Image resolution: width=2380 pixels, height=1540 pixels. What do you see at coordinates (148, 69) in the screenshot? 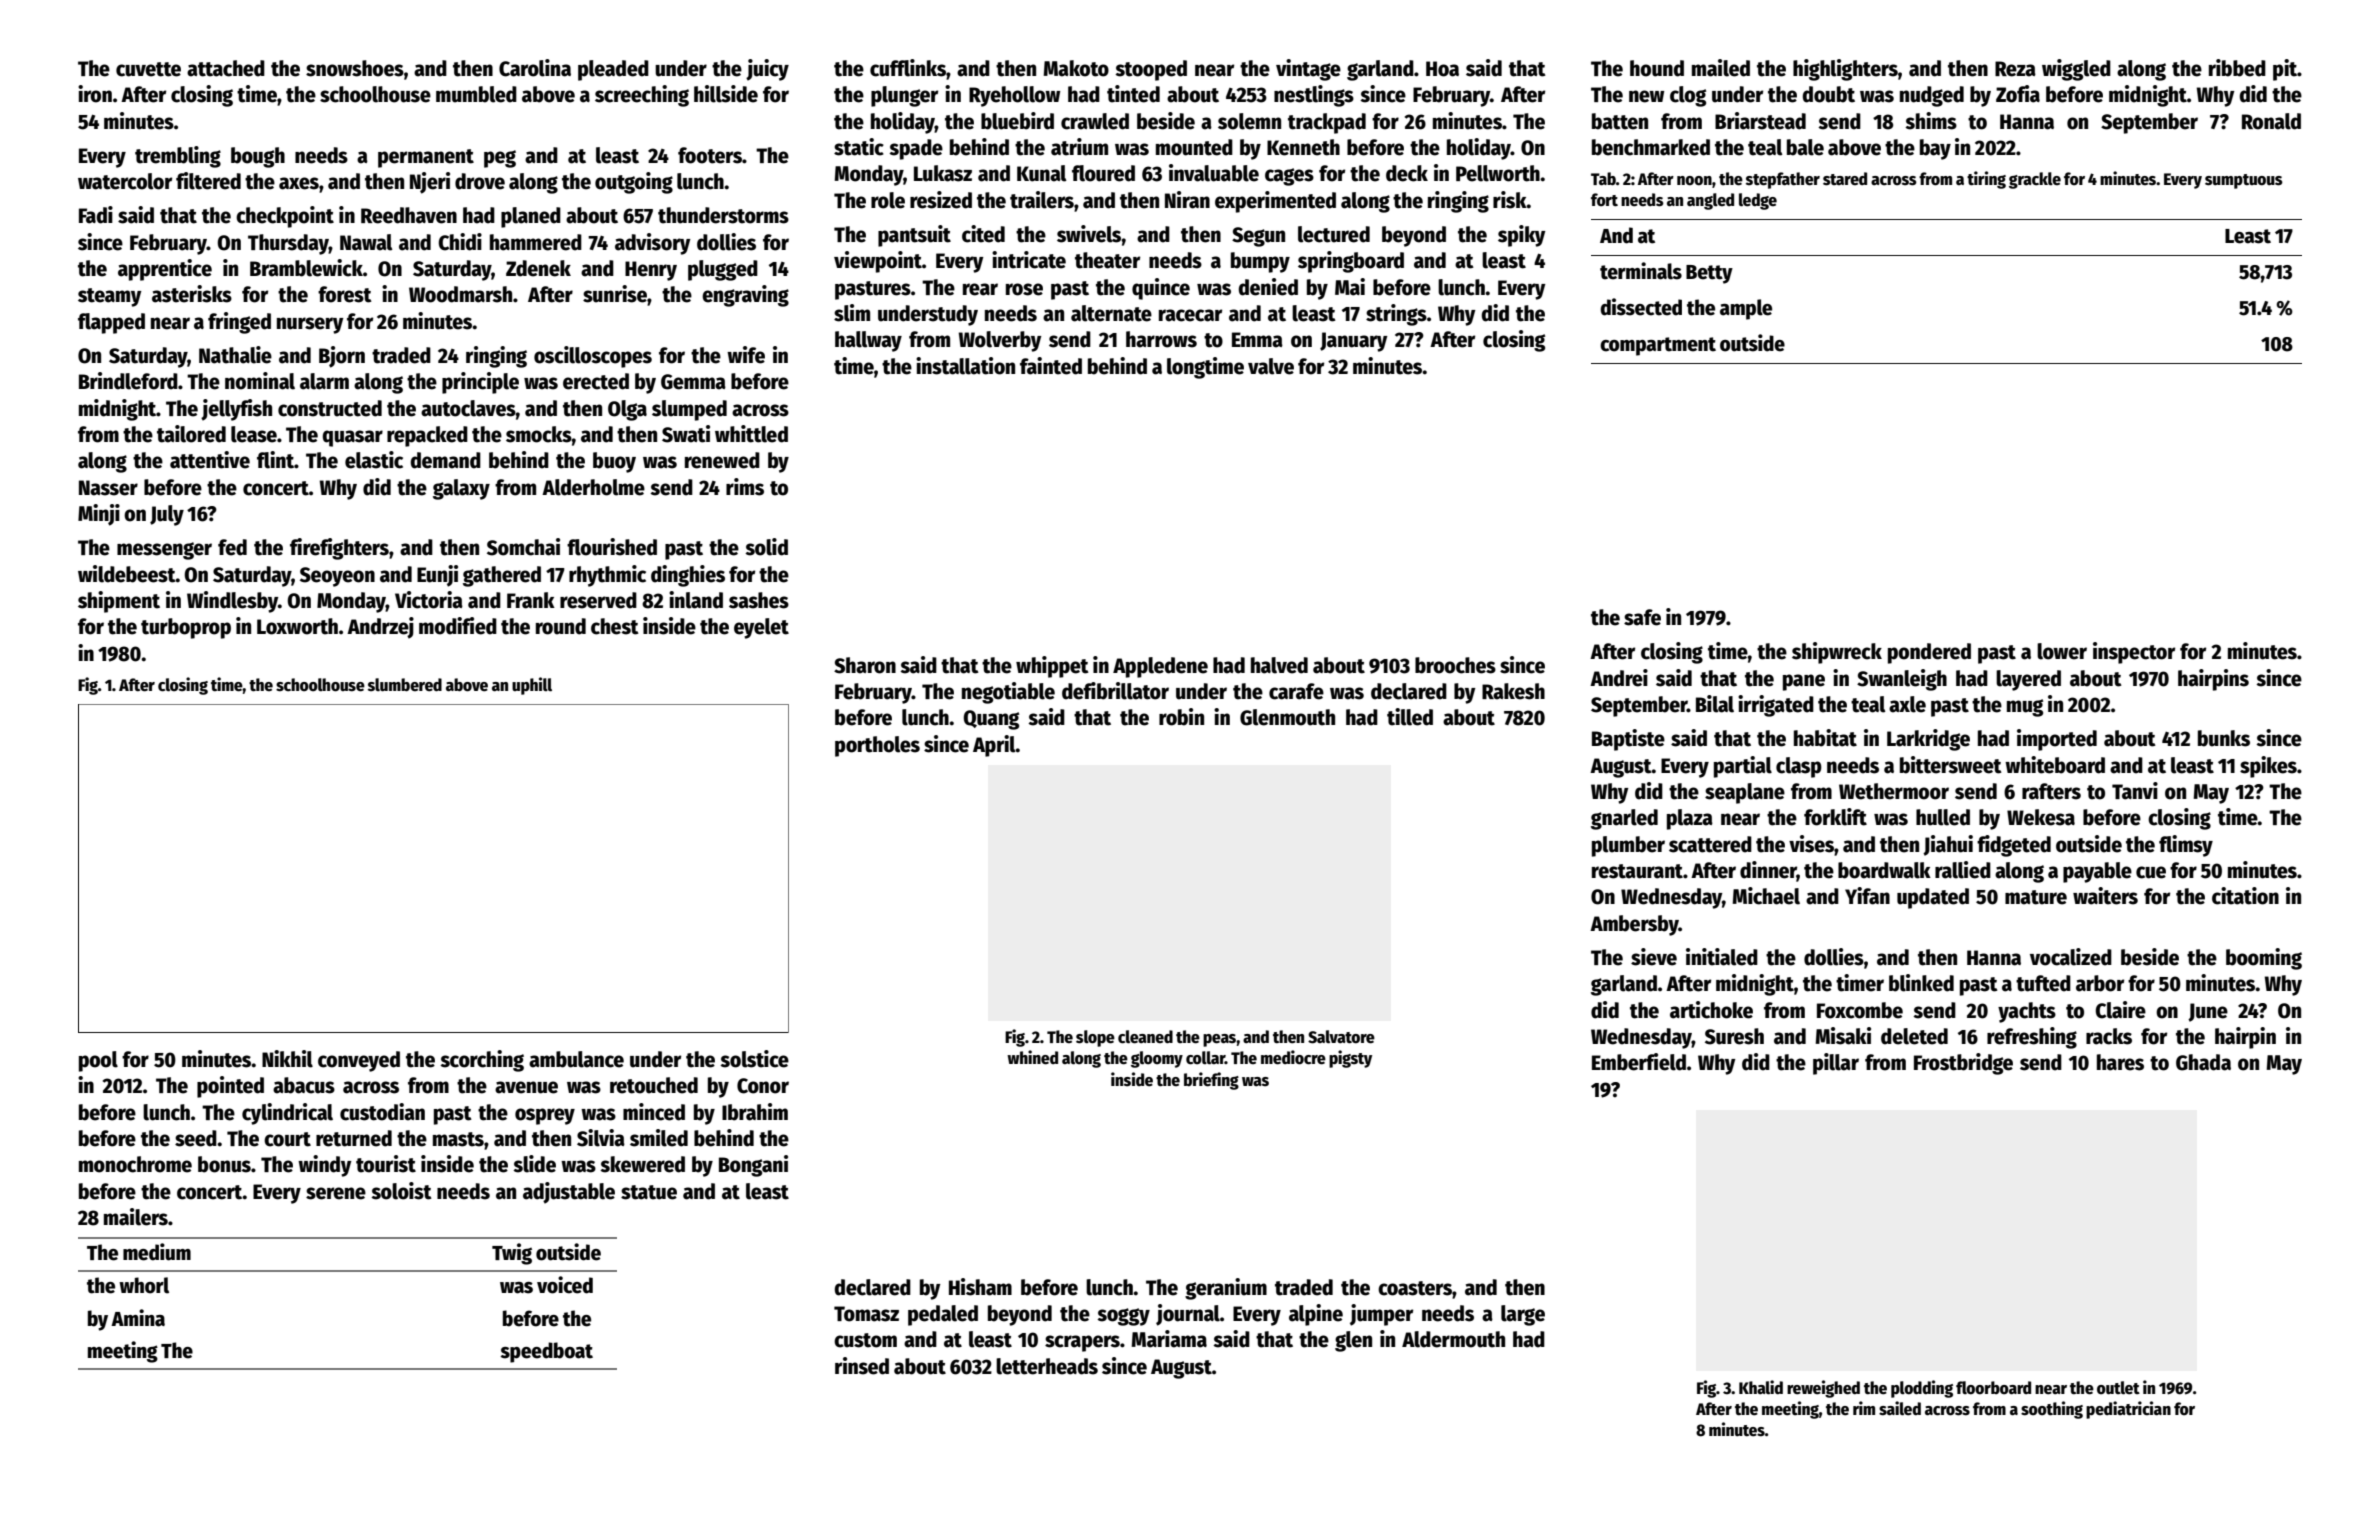
I see `cuvette` at bounding box center [148, 69].
